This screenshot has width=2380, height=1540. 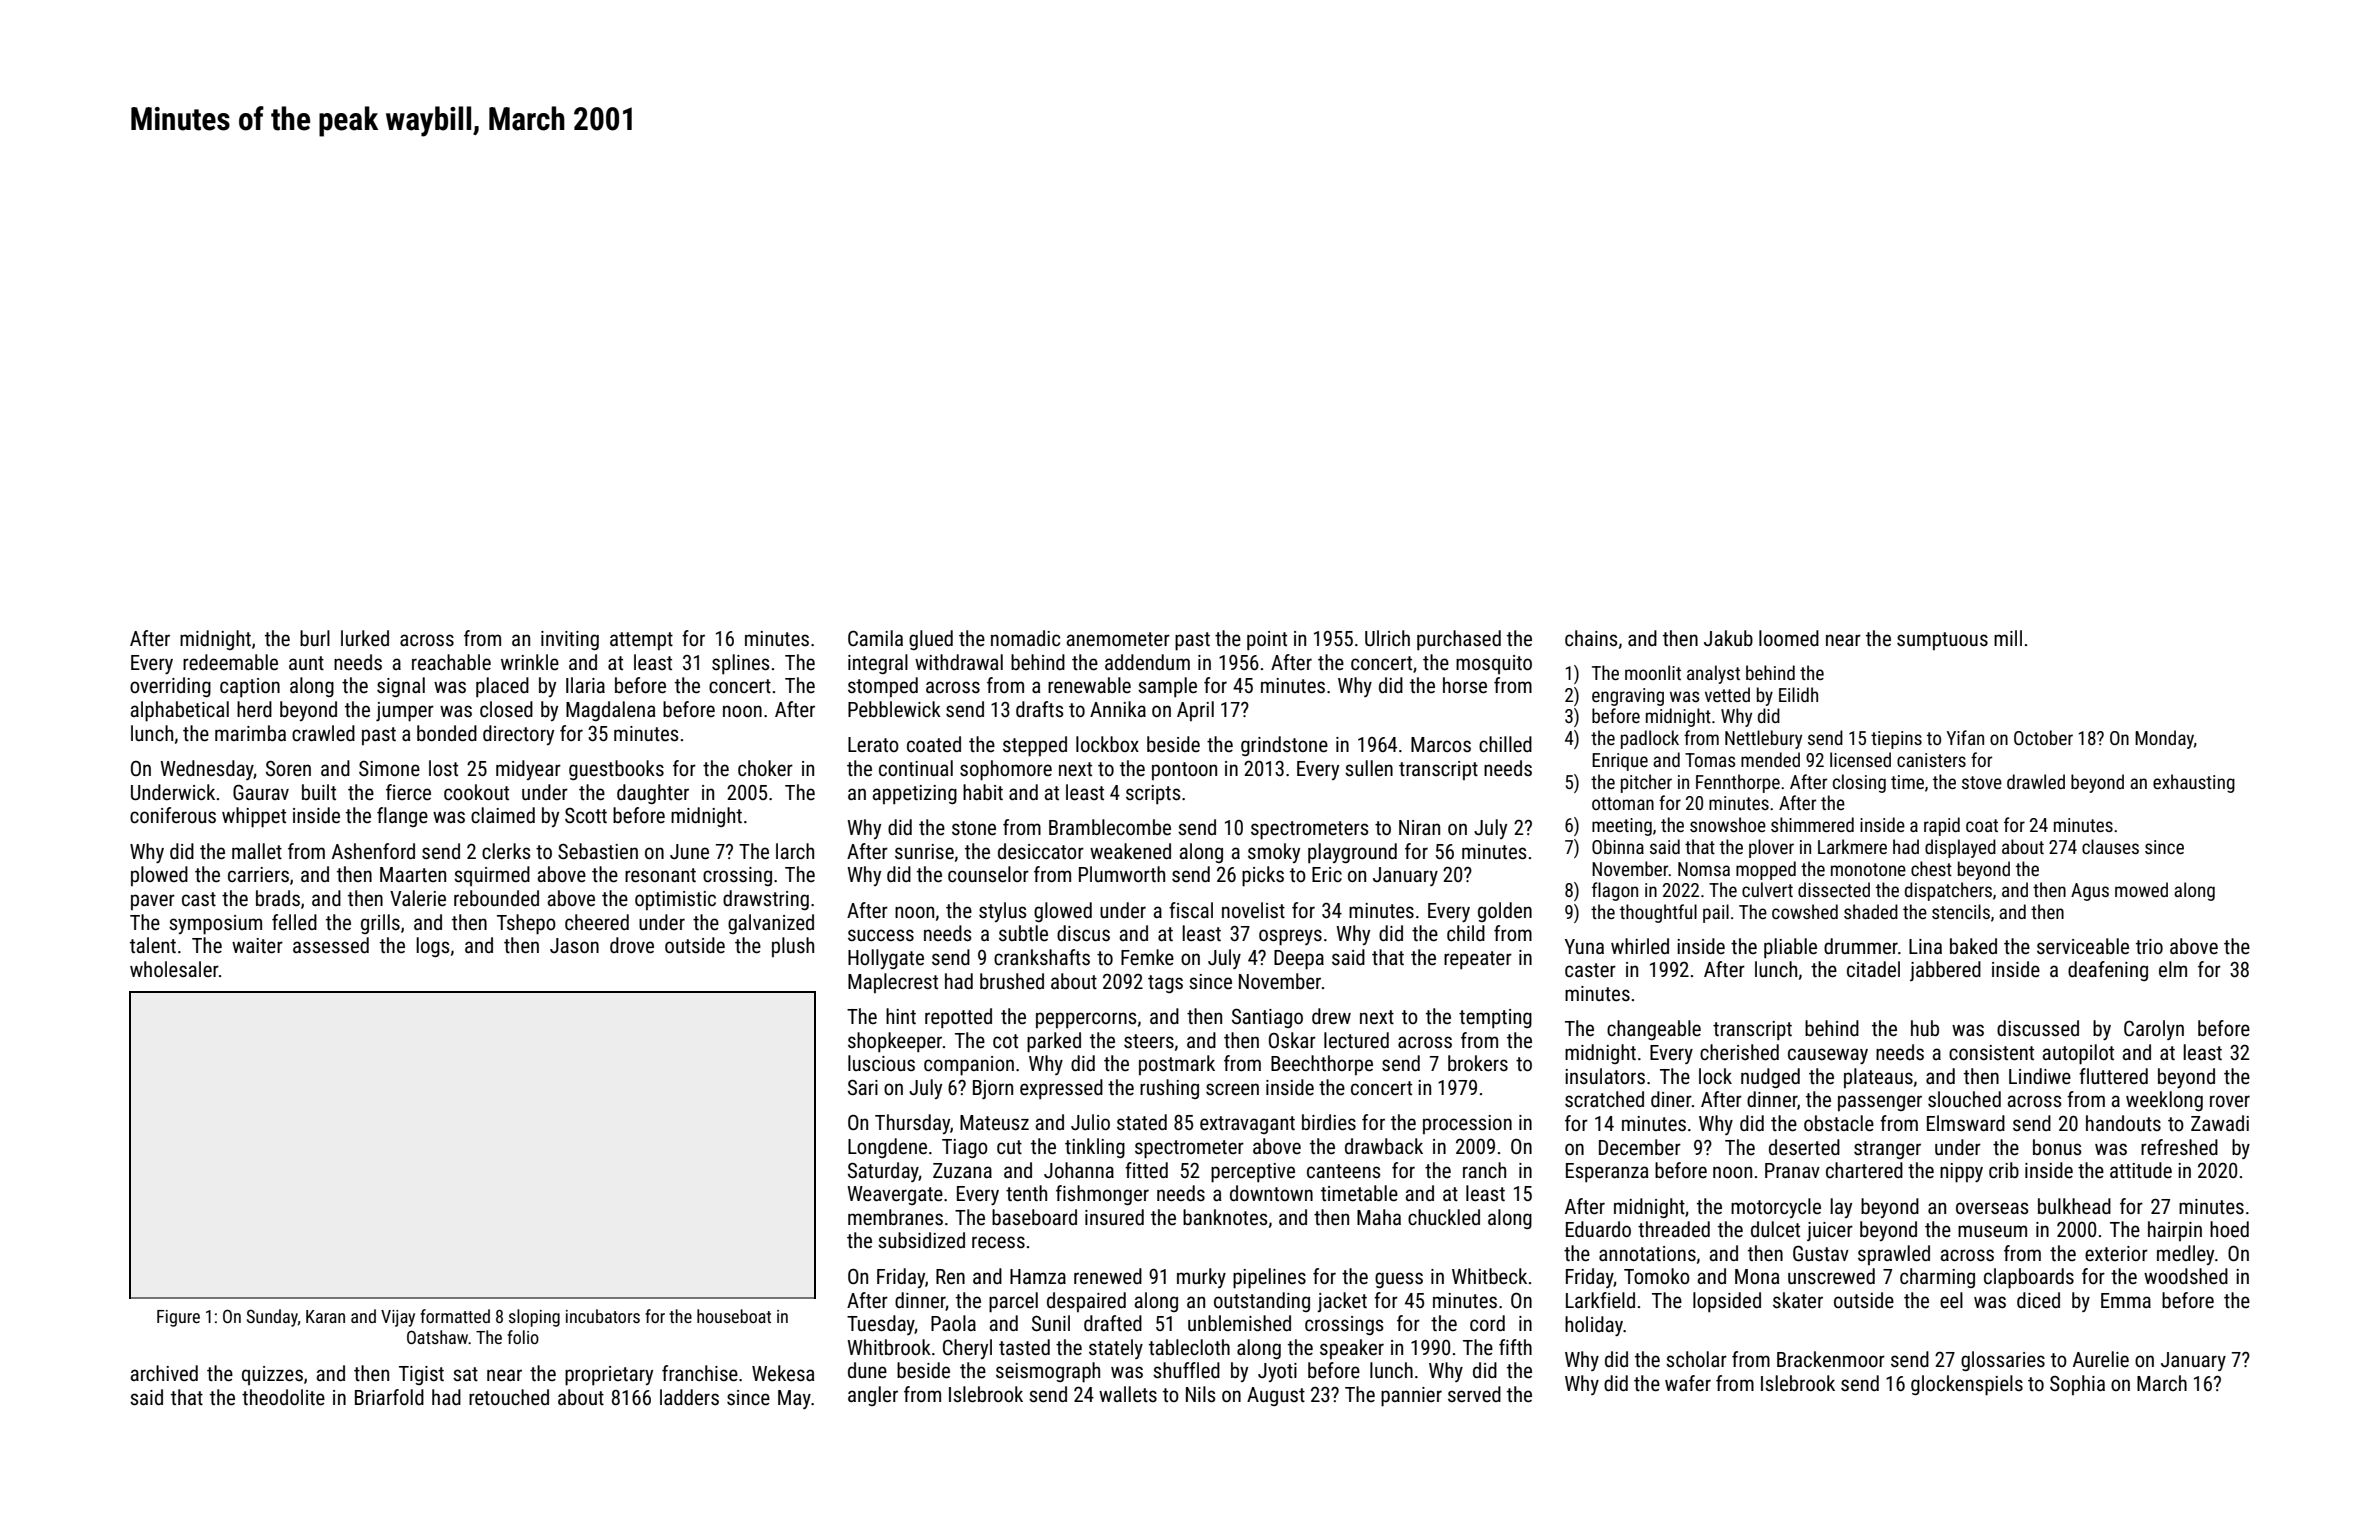 I want to click on ladders, so click(x=689, y=1397).
